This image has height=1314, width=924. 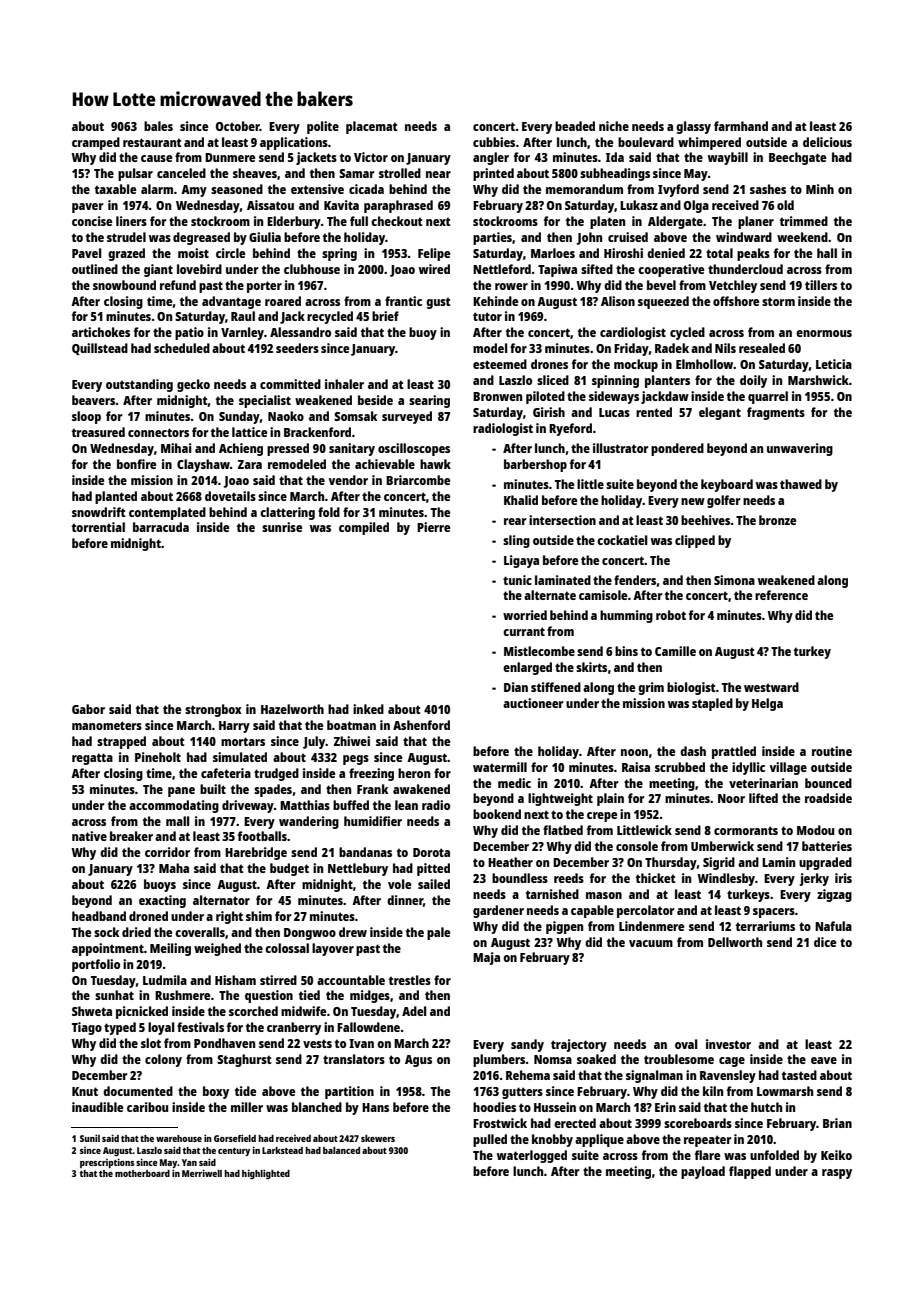 I want to click on tasted, so click(x=799, y=1075).
